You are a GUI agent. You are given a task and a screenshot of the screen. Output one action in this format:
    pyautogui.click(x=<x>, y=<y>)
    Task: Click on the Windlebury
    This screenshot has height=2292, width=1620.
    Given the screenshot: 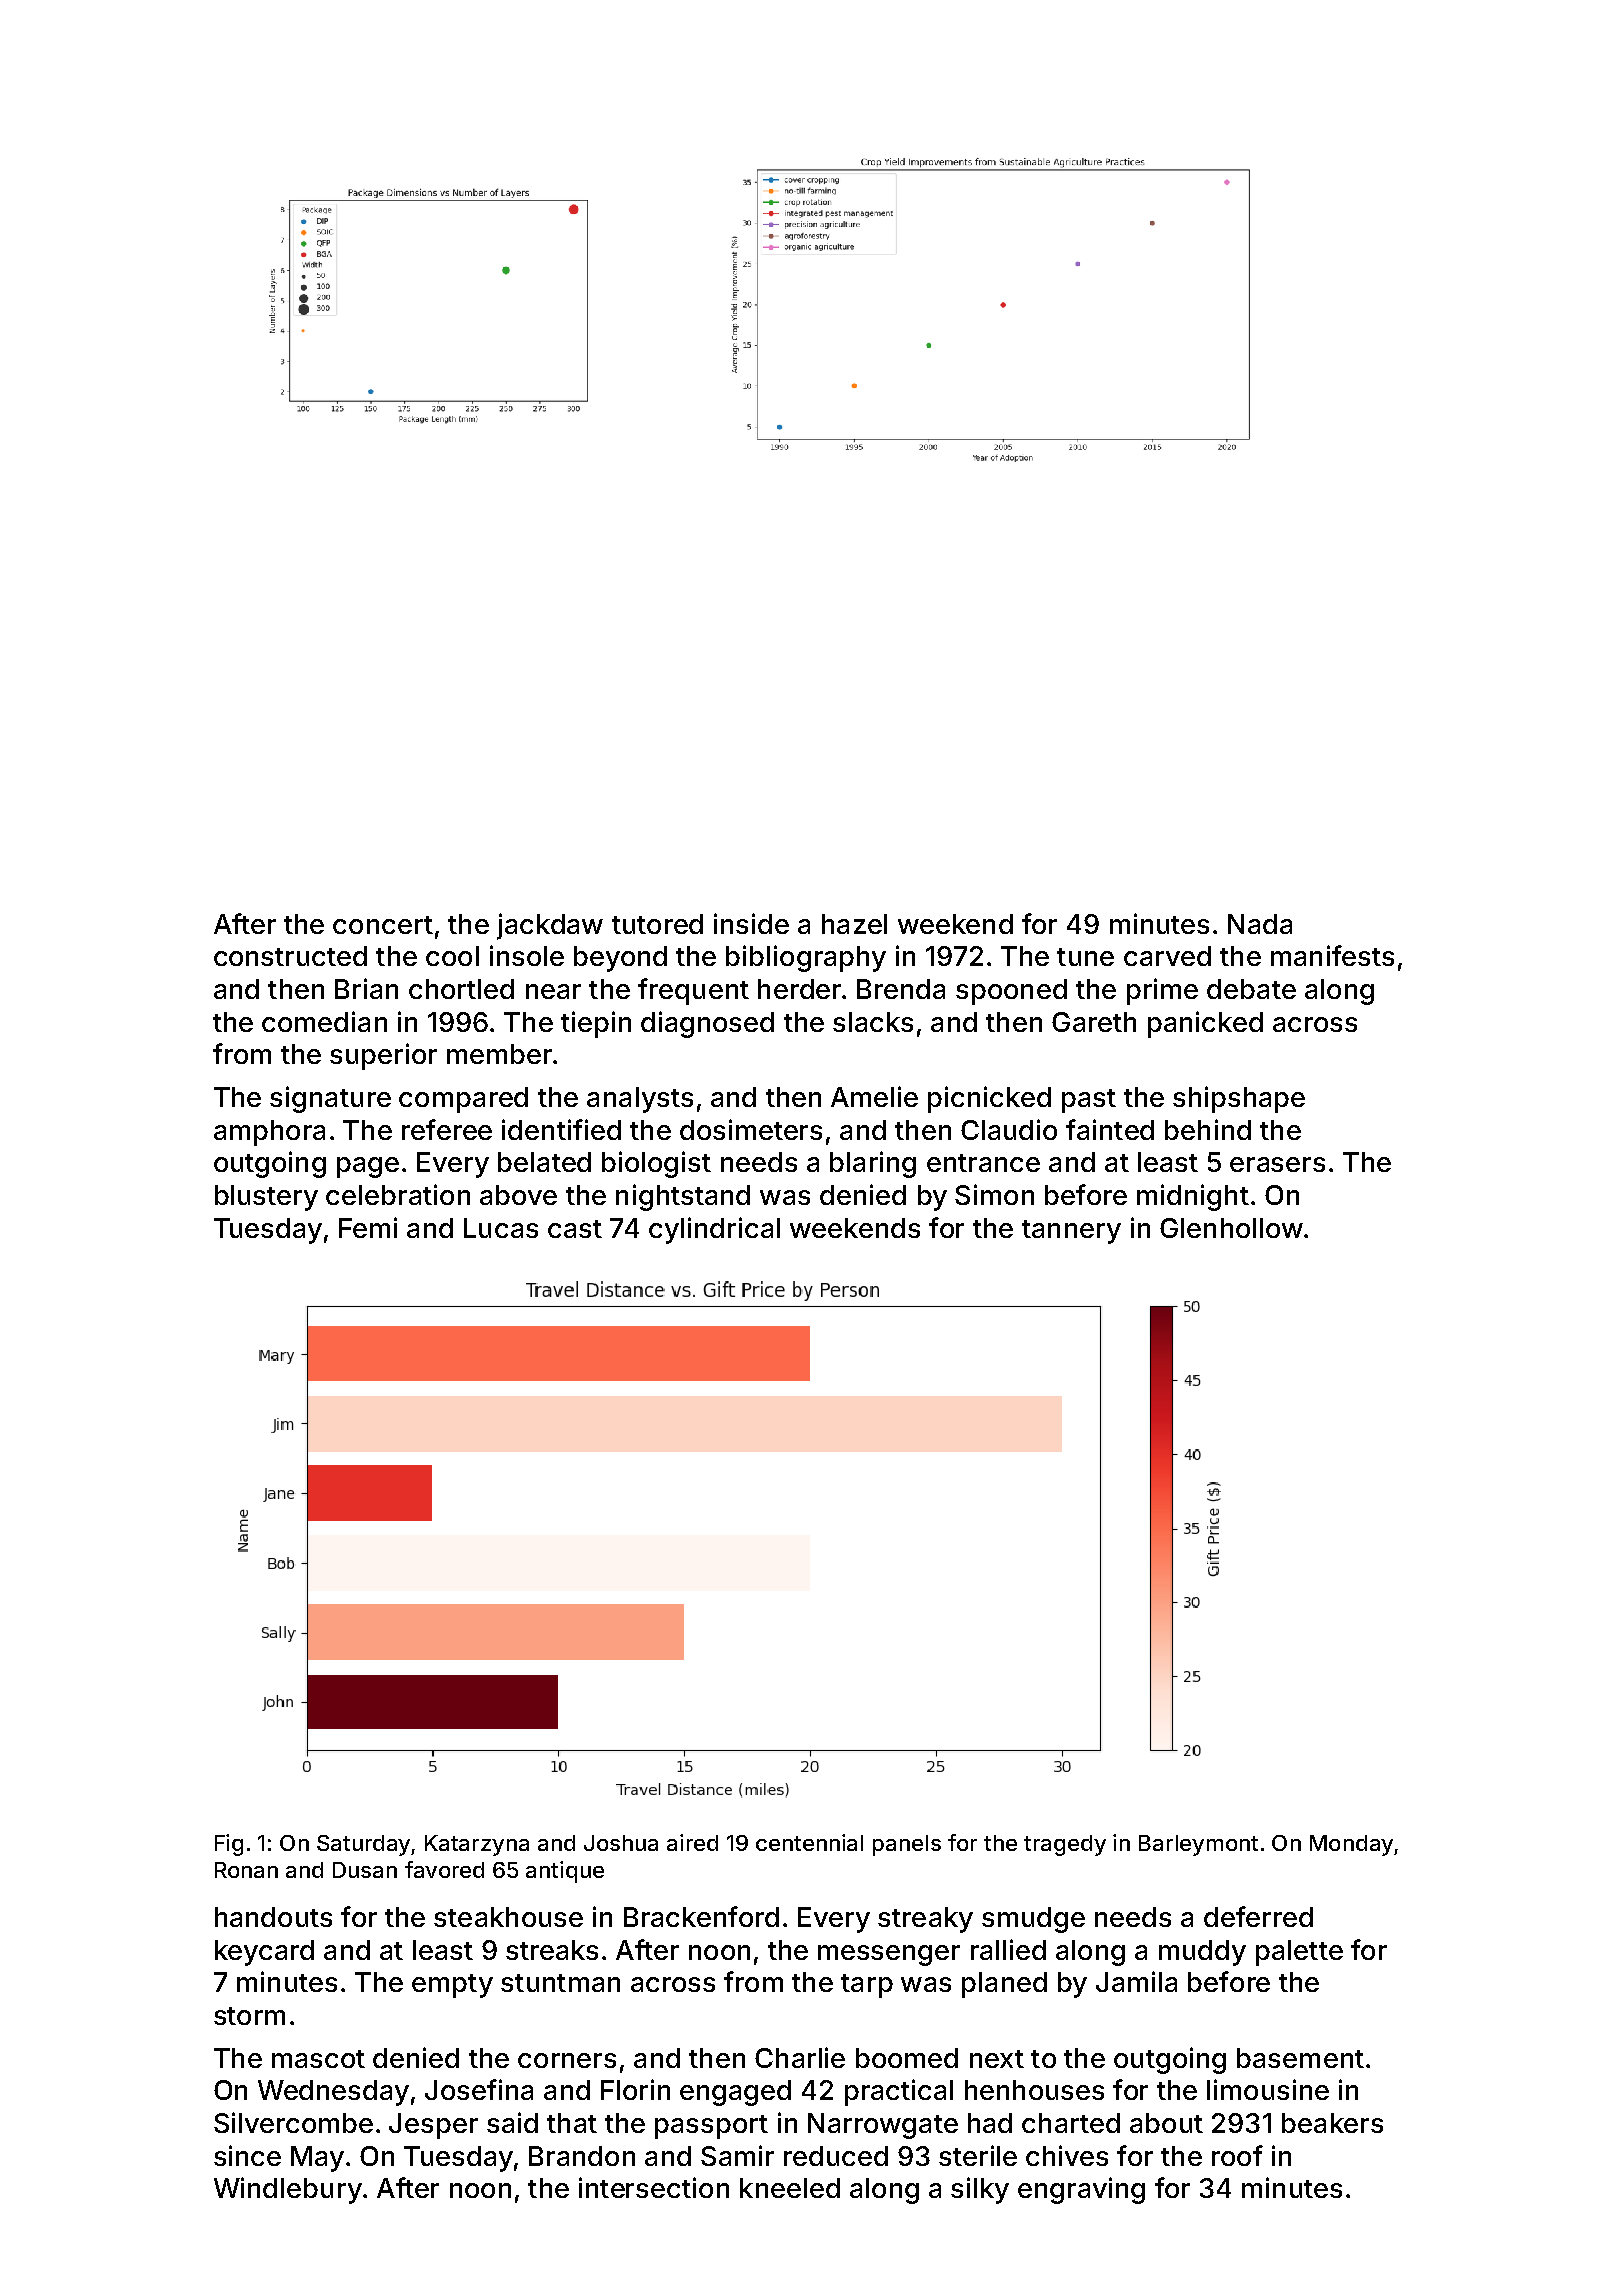 What is the action you would take?
    pyautogui.click(x=288, y=2190)
